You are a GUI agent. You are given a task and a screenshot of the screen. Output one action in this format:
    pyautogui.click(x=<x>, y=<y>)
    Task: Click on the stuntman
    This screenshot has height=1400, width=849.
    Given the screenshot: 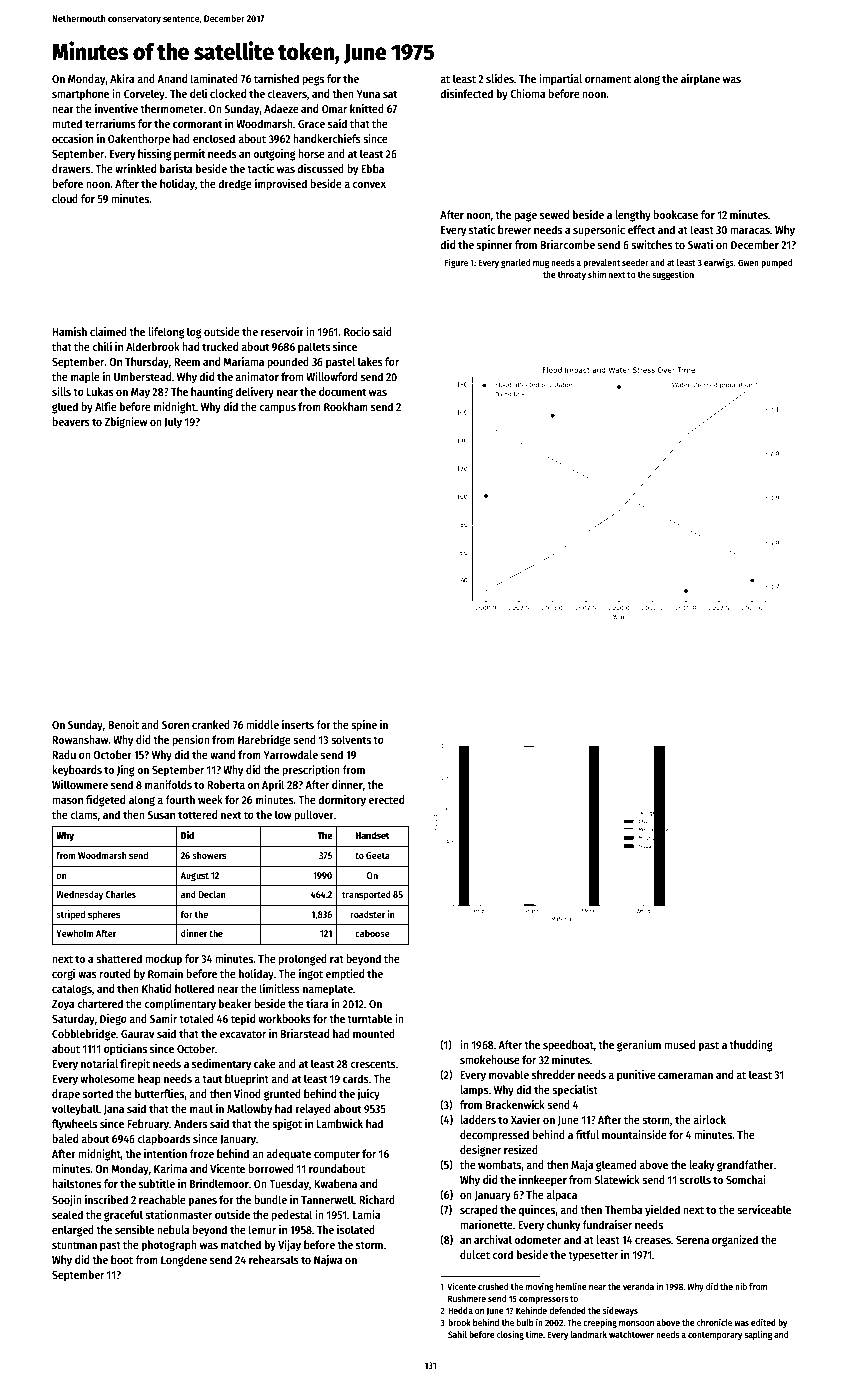 What is the action you would take?
    pyautogui.click(x=74, y=1245)
